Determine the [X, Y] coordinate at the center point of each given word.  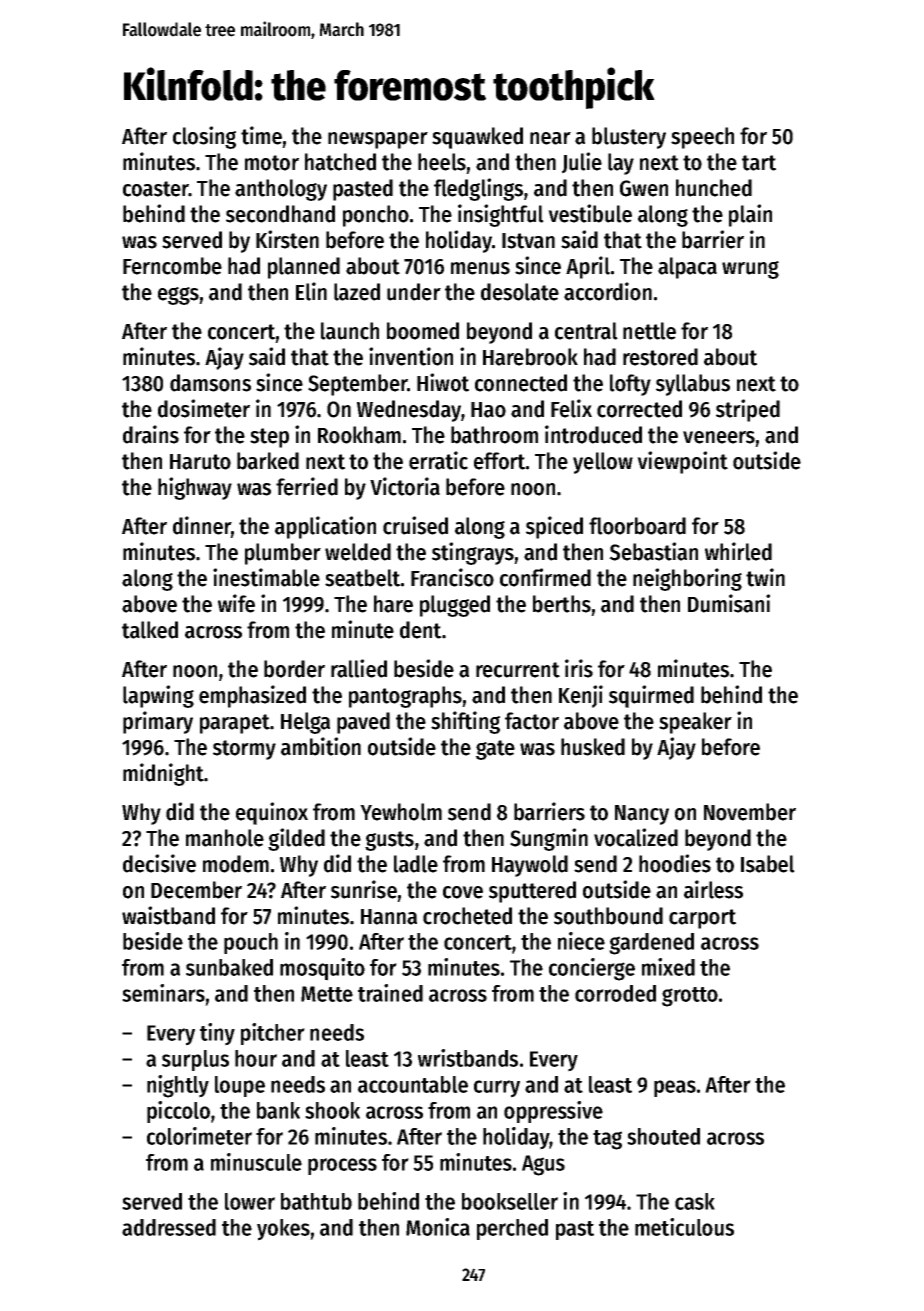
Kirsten [287, 239]
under [414, 292]
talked [150, 630]
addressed [169, 1227]
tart [759, 163]
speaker [695, 723]
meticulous [684, 1227]
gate [495, 750]
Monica [438, 1227]
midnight [163, 774]
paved [363, 723]
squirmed [651, 696]
